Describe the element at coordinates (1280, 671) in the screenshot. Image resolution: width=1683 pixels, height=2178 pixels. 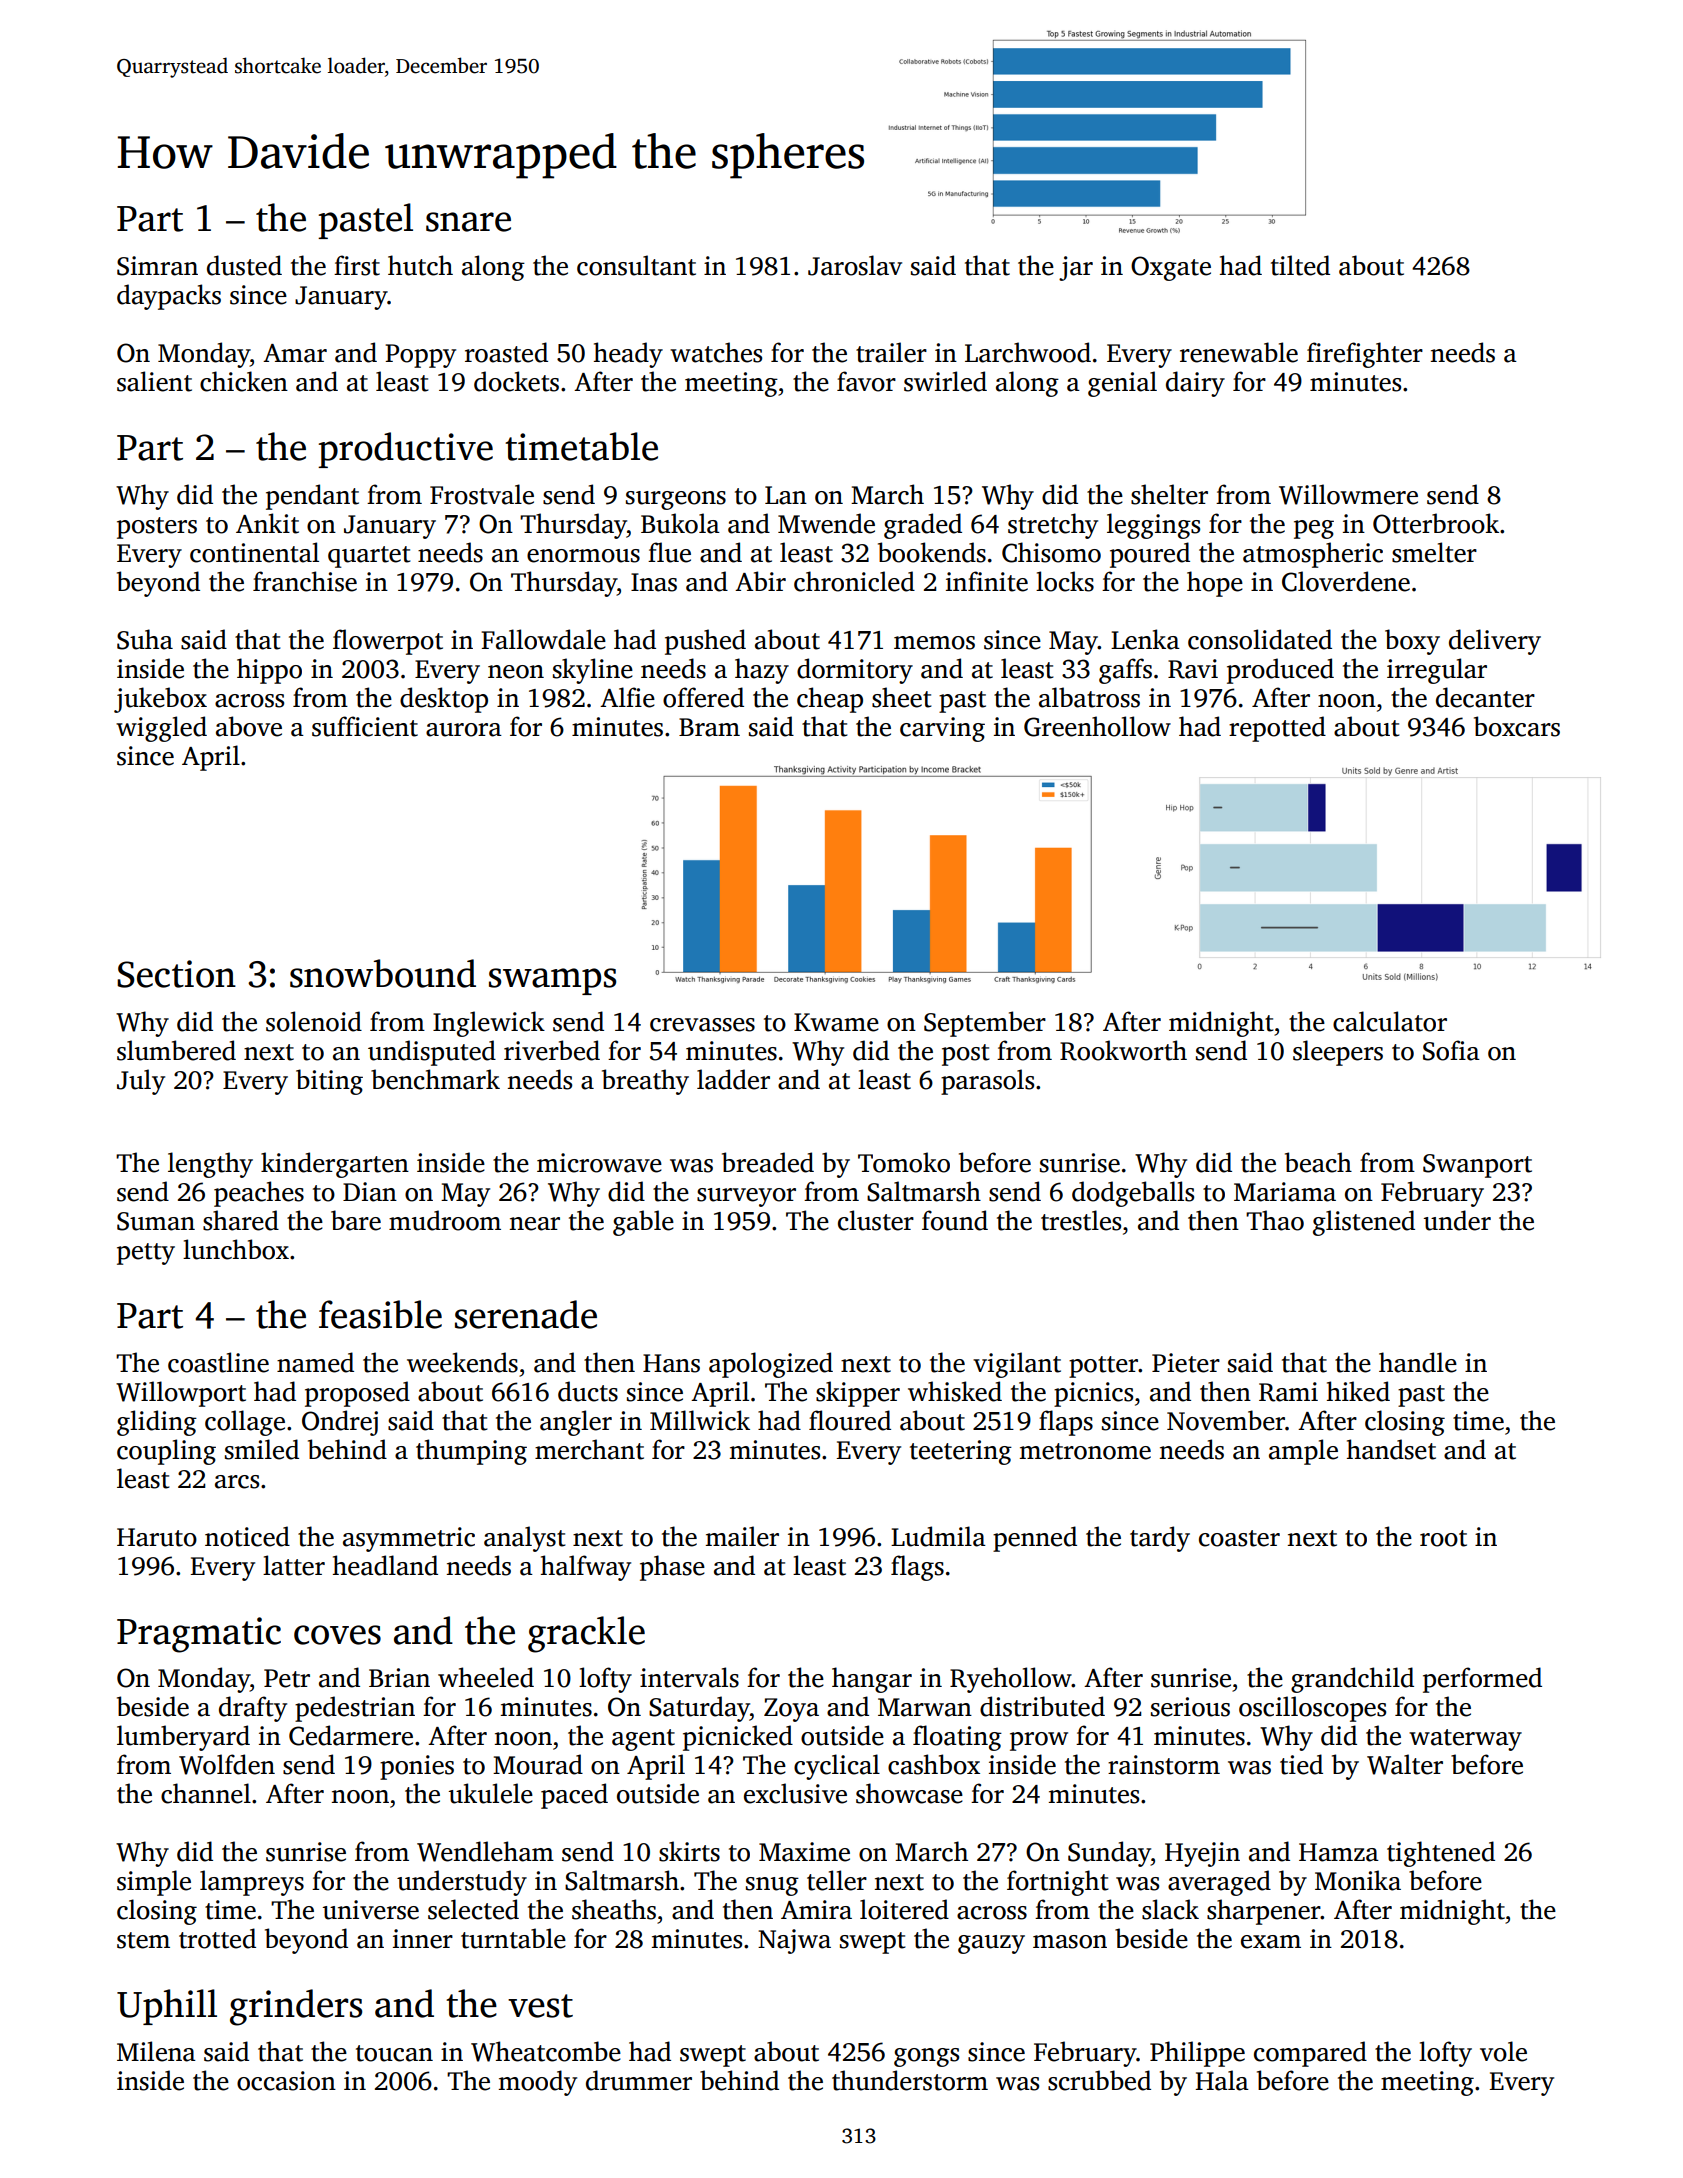
I see `produced` at that location.
